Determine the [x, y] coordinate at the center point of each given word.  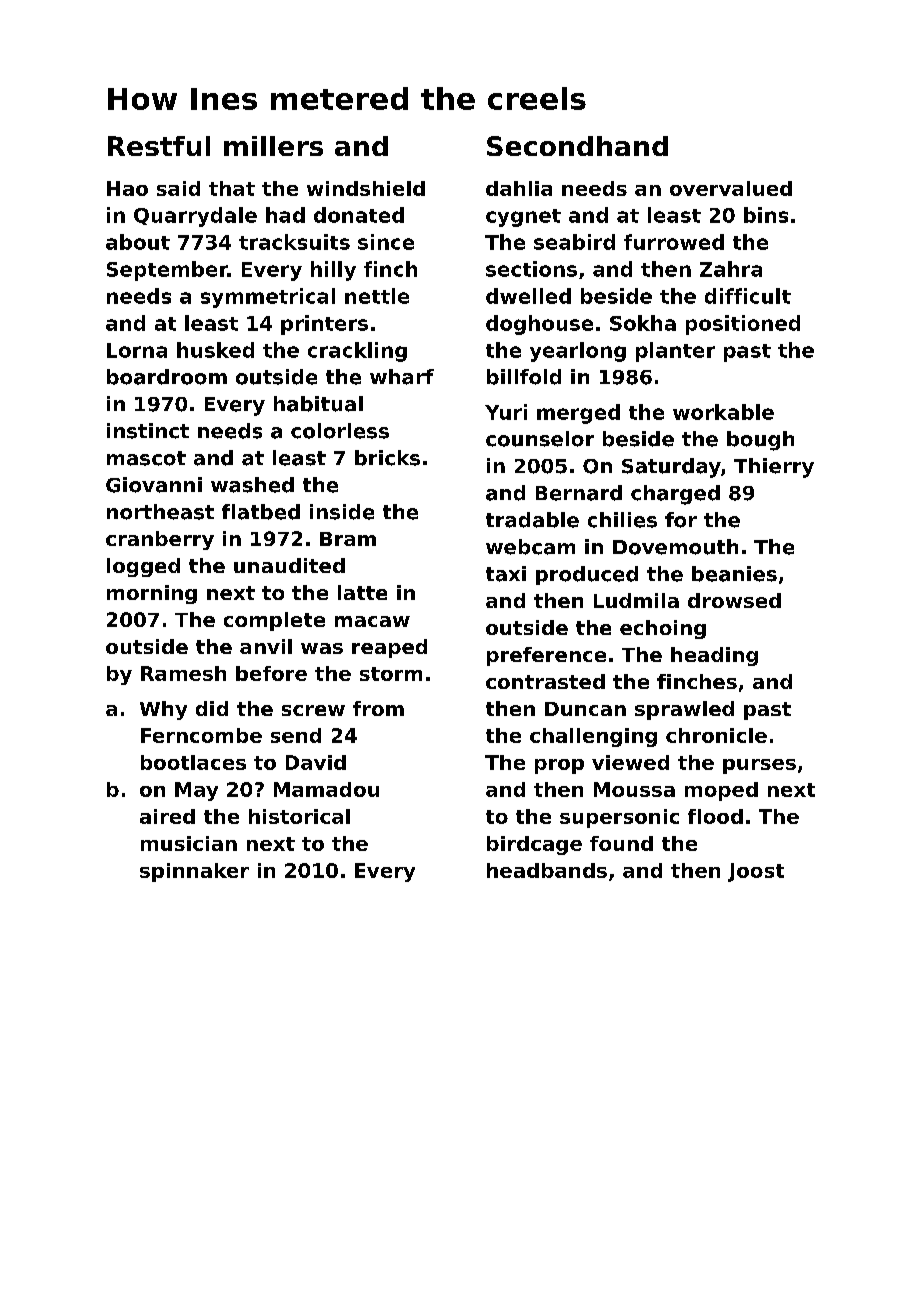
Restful [159, 146]
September [167, 271]
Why [163, 710]
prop [559, 766]
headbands [547, 870]
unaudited [289, 565]
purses [759, 766]
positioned [743, 325]
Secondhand [577, 146]
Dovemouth [675, 547]
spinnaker [194, 872]
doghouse [539, 325]
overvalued [731, 188]
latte [362, 592]
